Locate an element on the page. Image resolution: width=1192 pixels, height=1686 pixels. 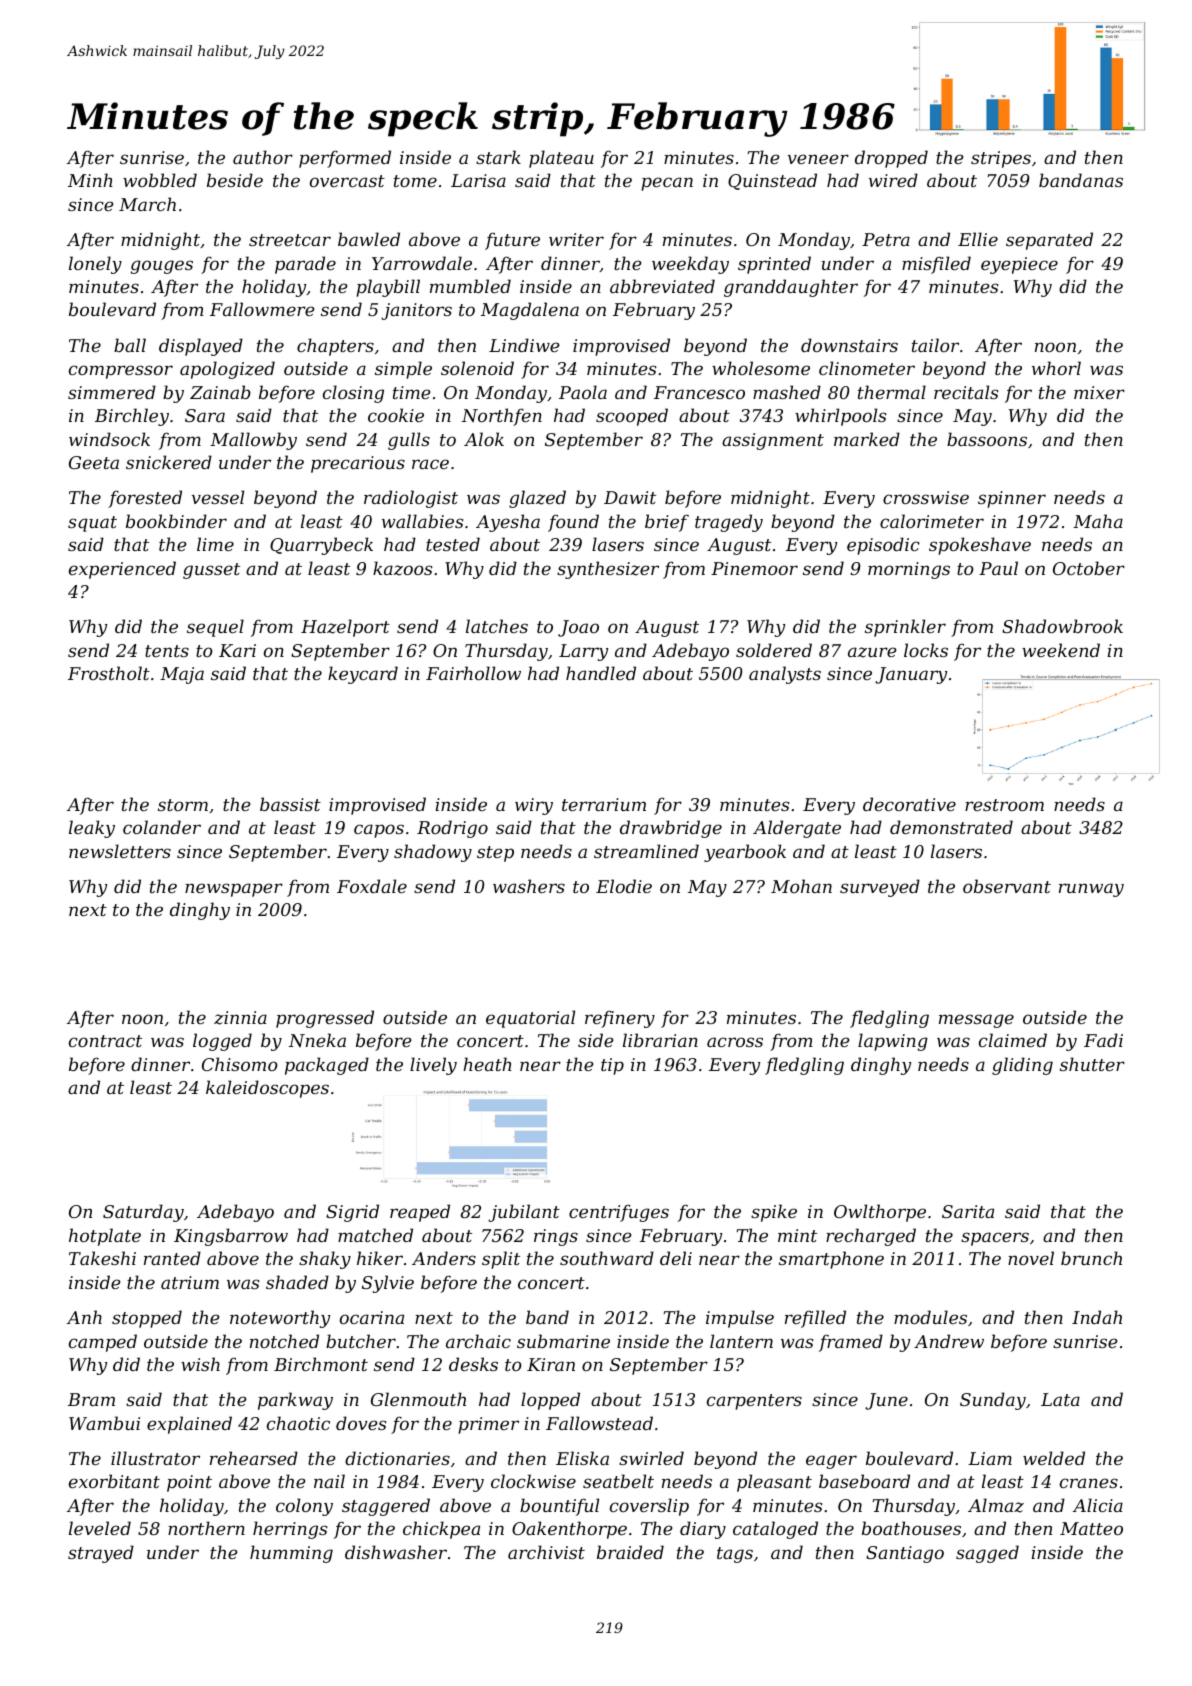
terrarium is located at coordinates (604, 804).
